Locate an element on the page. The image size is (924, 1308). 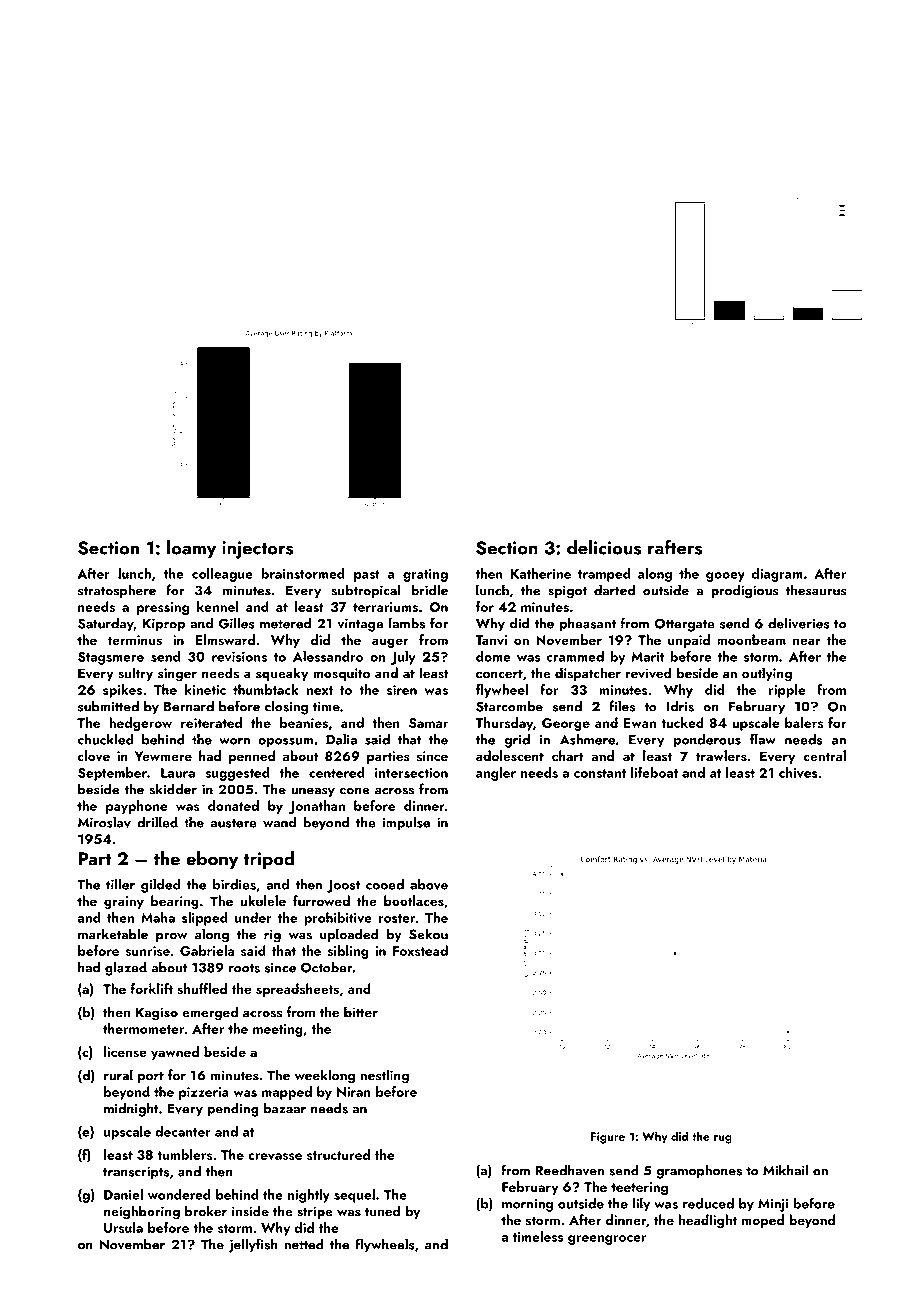
Maha is located at coordinates (158, 917).
